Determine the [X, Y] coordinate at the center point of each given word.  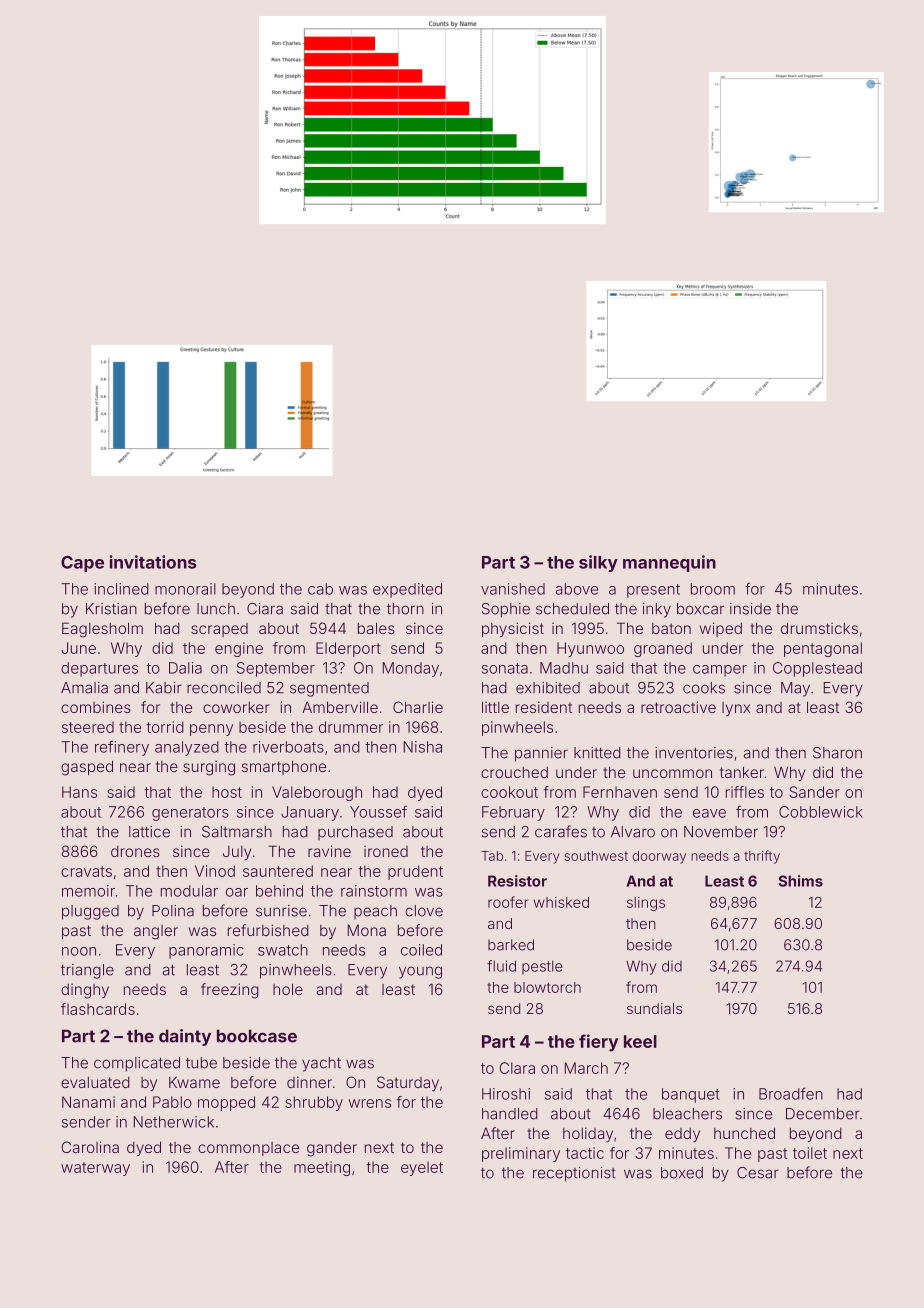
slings [646, 904]
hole [288, 989]
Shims [800, 881]
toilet [810, 1153]
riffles [745, 792]
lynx [736, 709]
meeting [322, 1168]
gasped [87, 768]
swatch [283, 950]
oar [237, 892]
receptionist [574, 1174]
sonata [505, 668]
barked [511, 945]
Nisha [422, 747]
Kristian [111, 609]
